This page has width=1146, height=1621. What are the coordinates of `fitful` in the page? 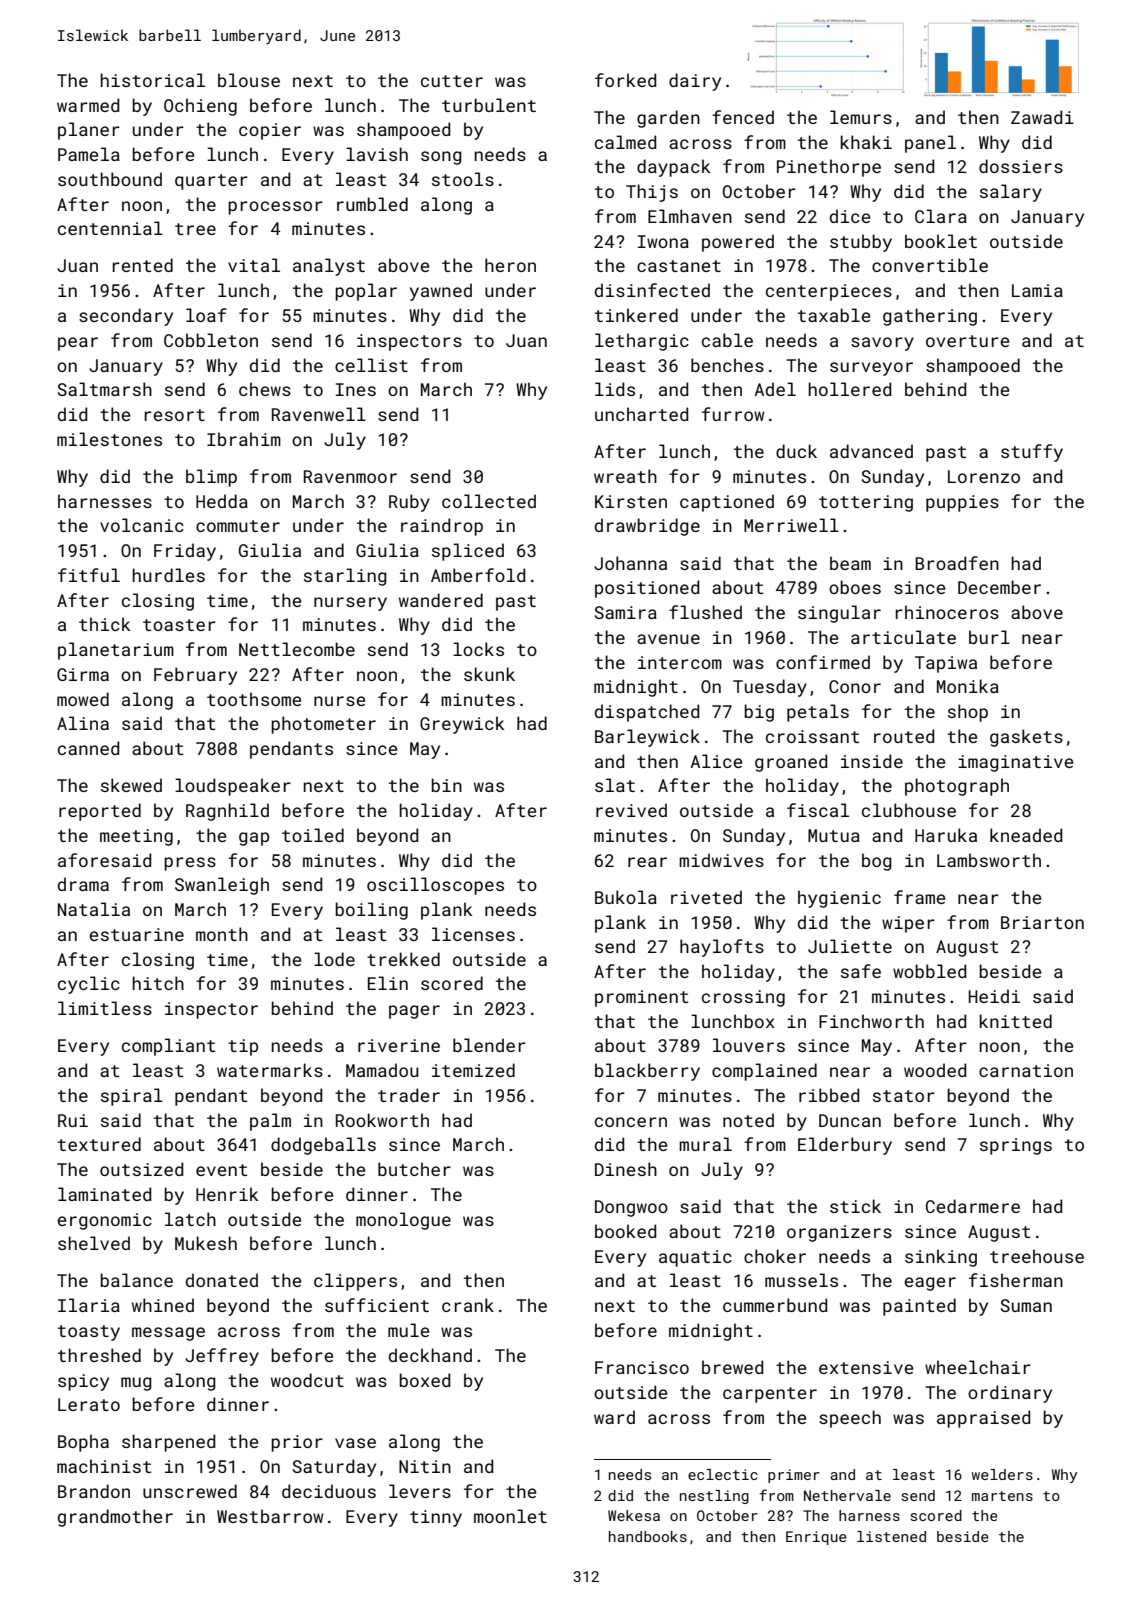 It's located at (89, 575).
